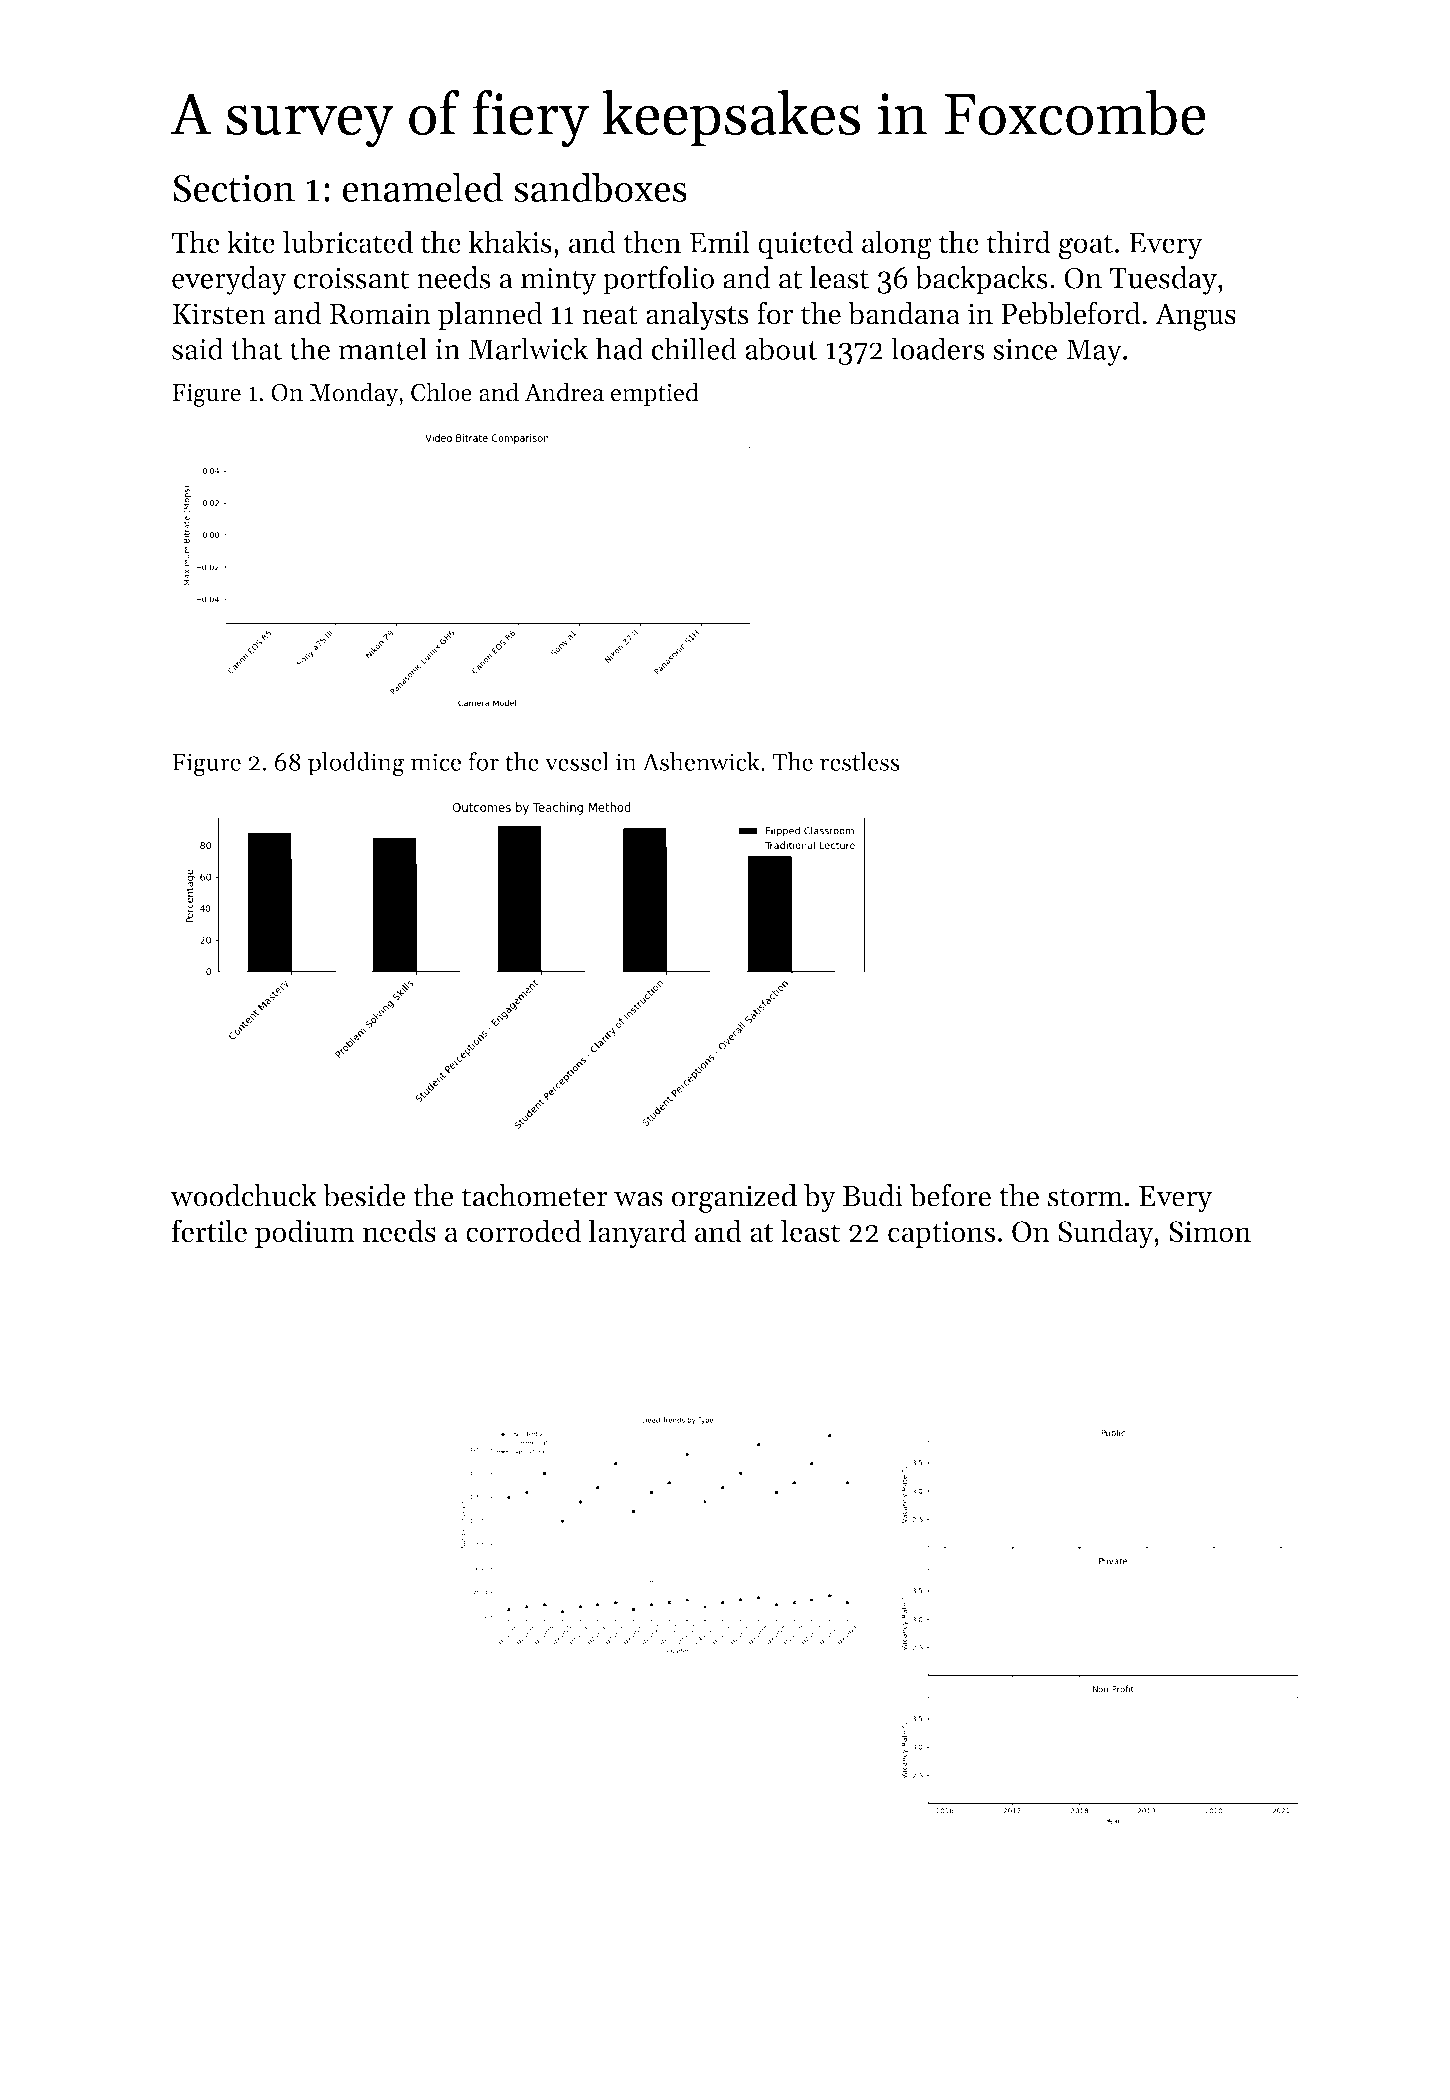 Image resolution: width=1450 pixels, height=2100 pixels. I want to click on third, so click(1019, 241).
